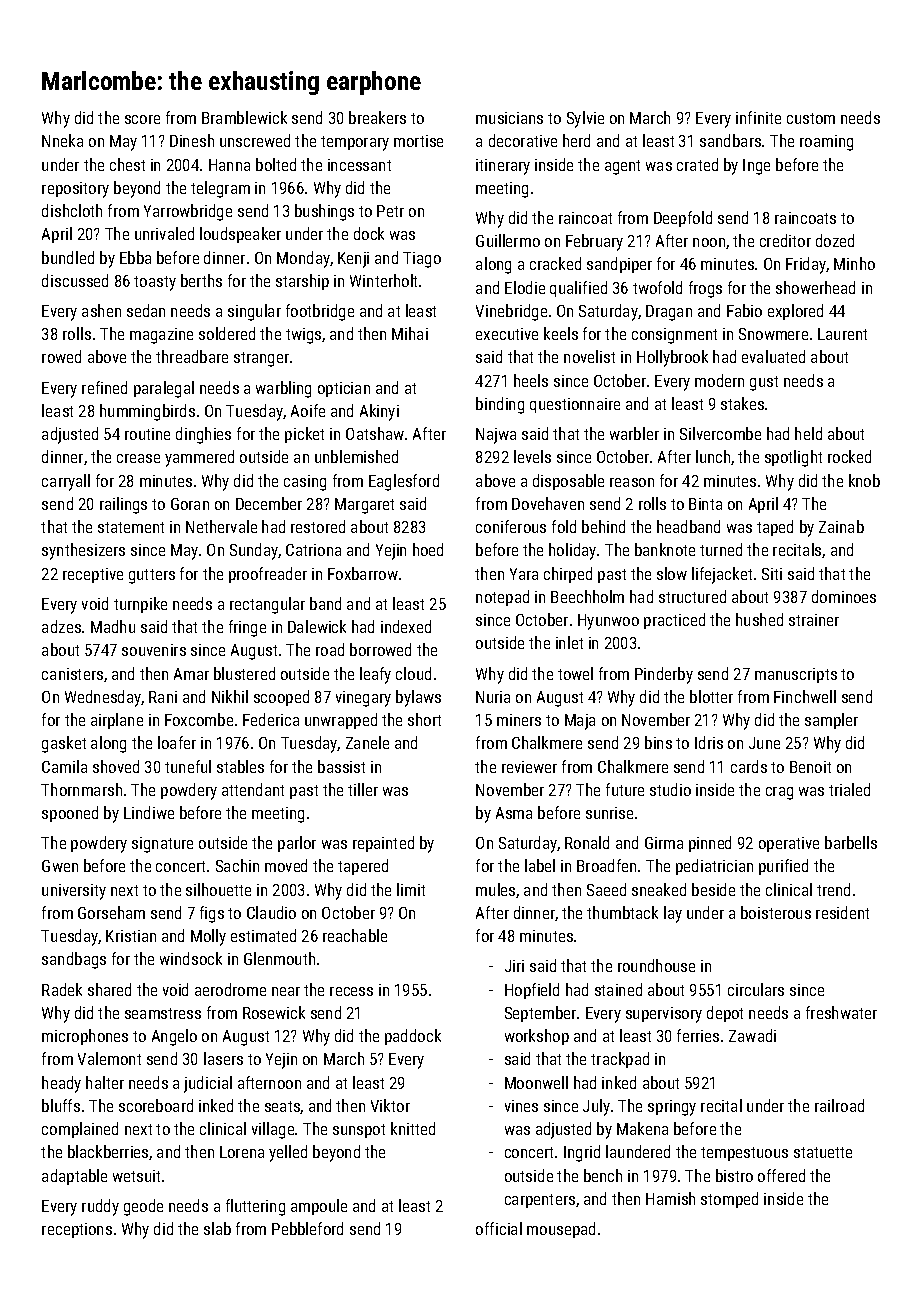 This screenshot has height=1308, width=924. I want to click on leafy, so click(375, 675).
